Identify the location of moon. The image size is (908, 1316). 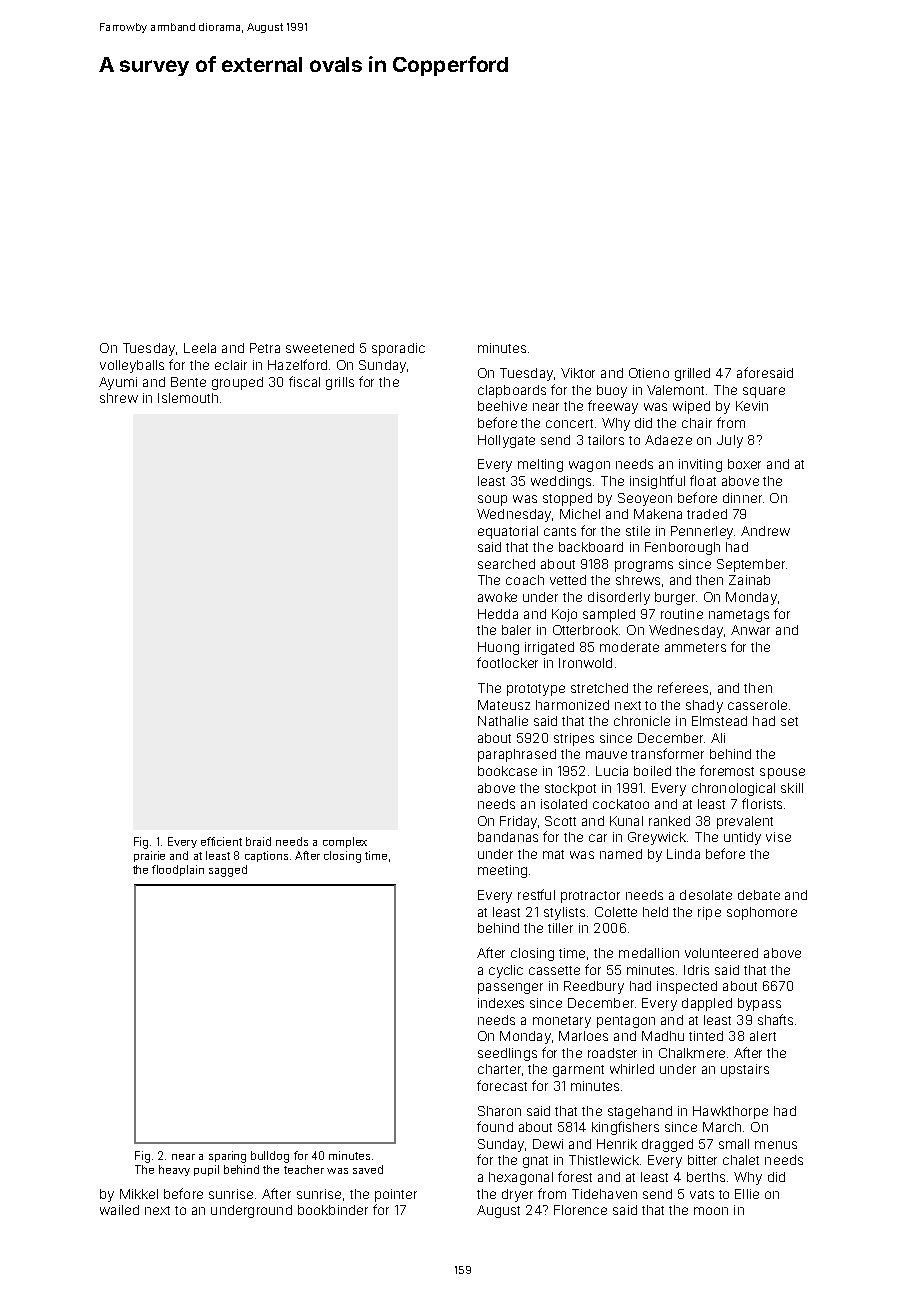
(711, 1211).
